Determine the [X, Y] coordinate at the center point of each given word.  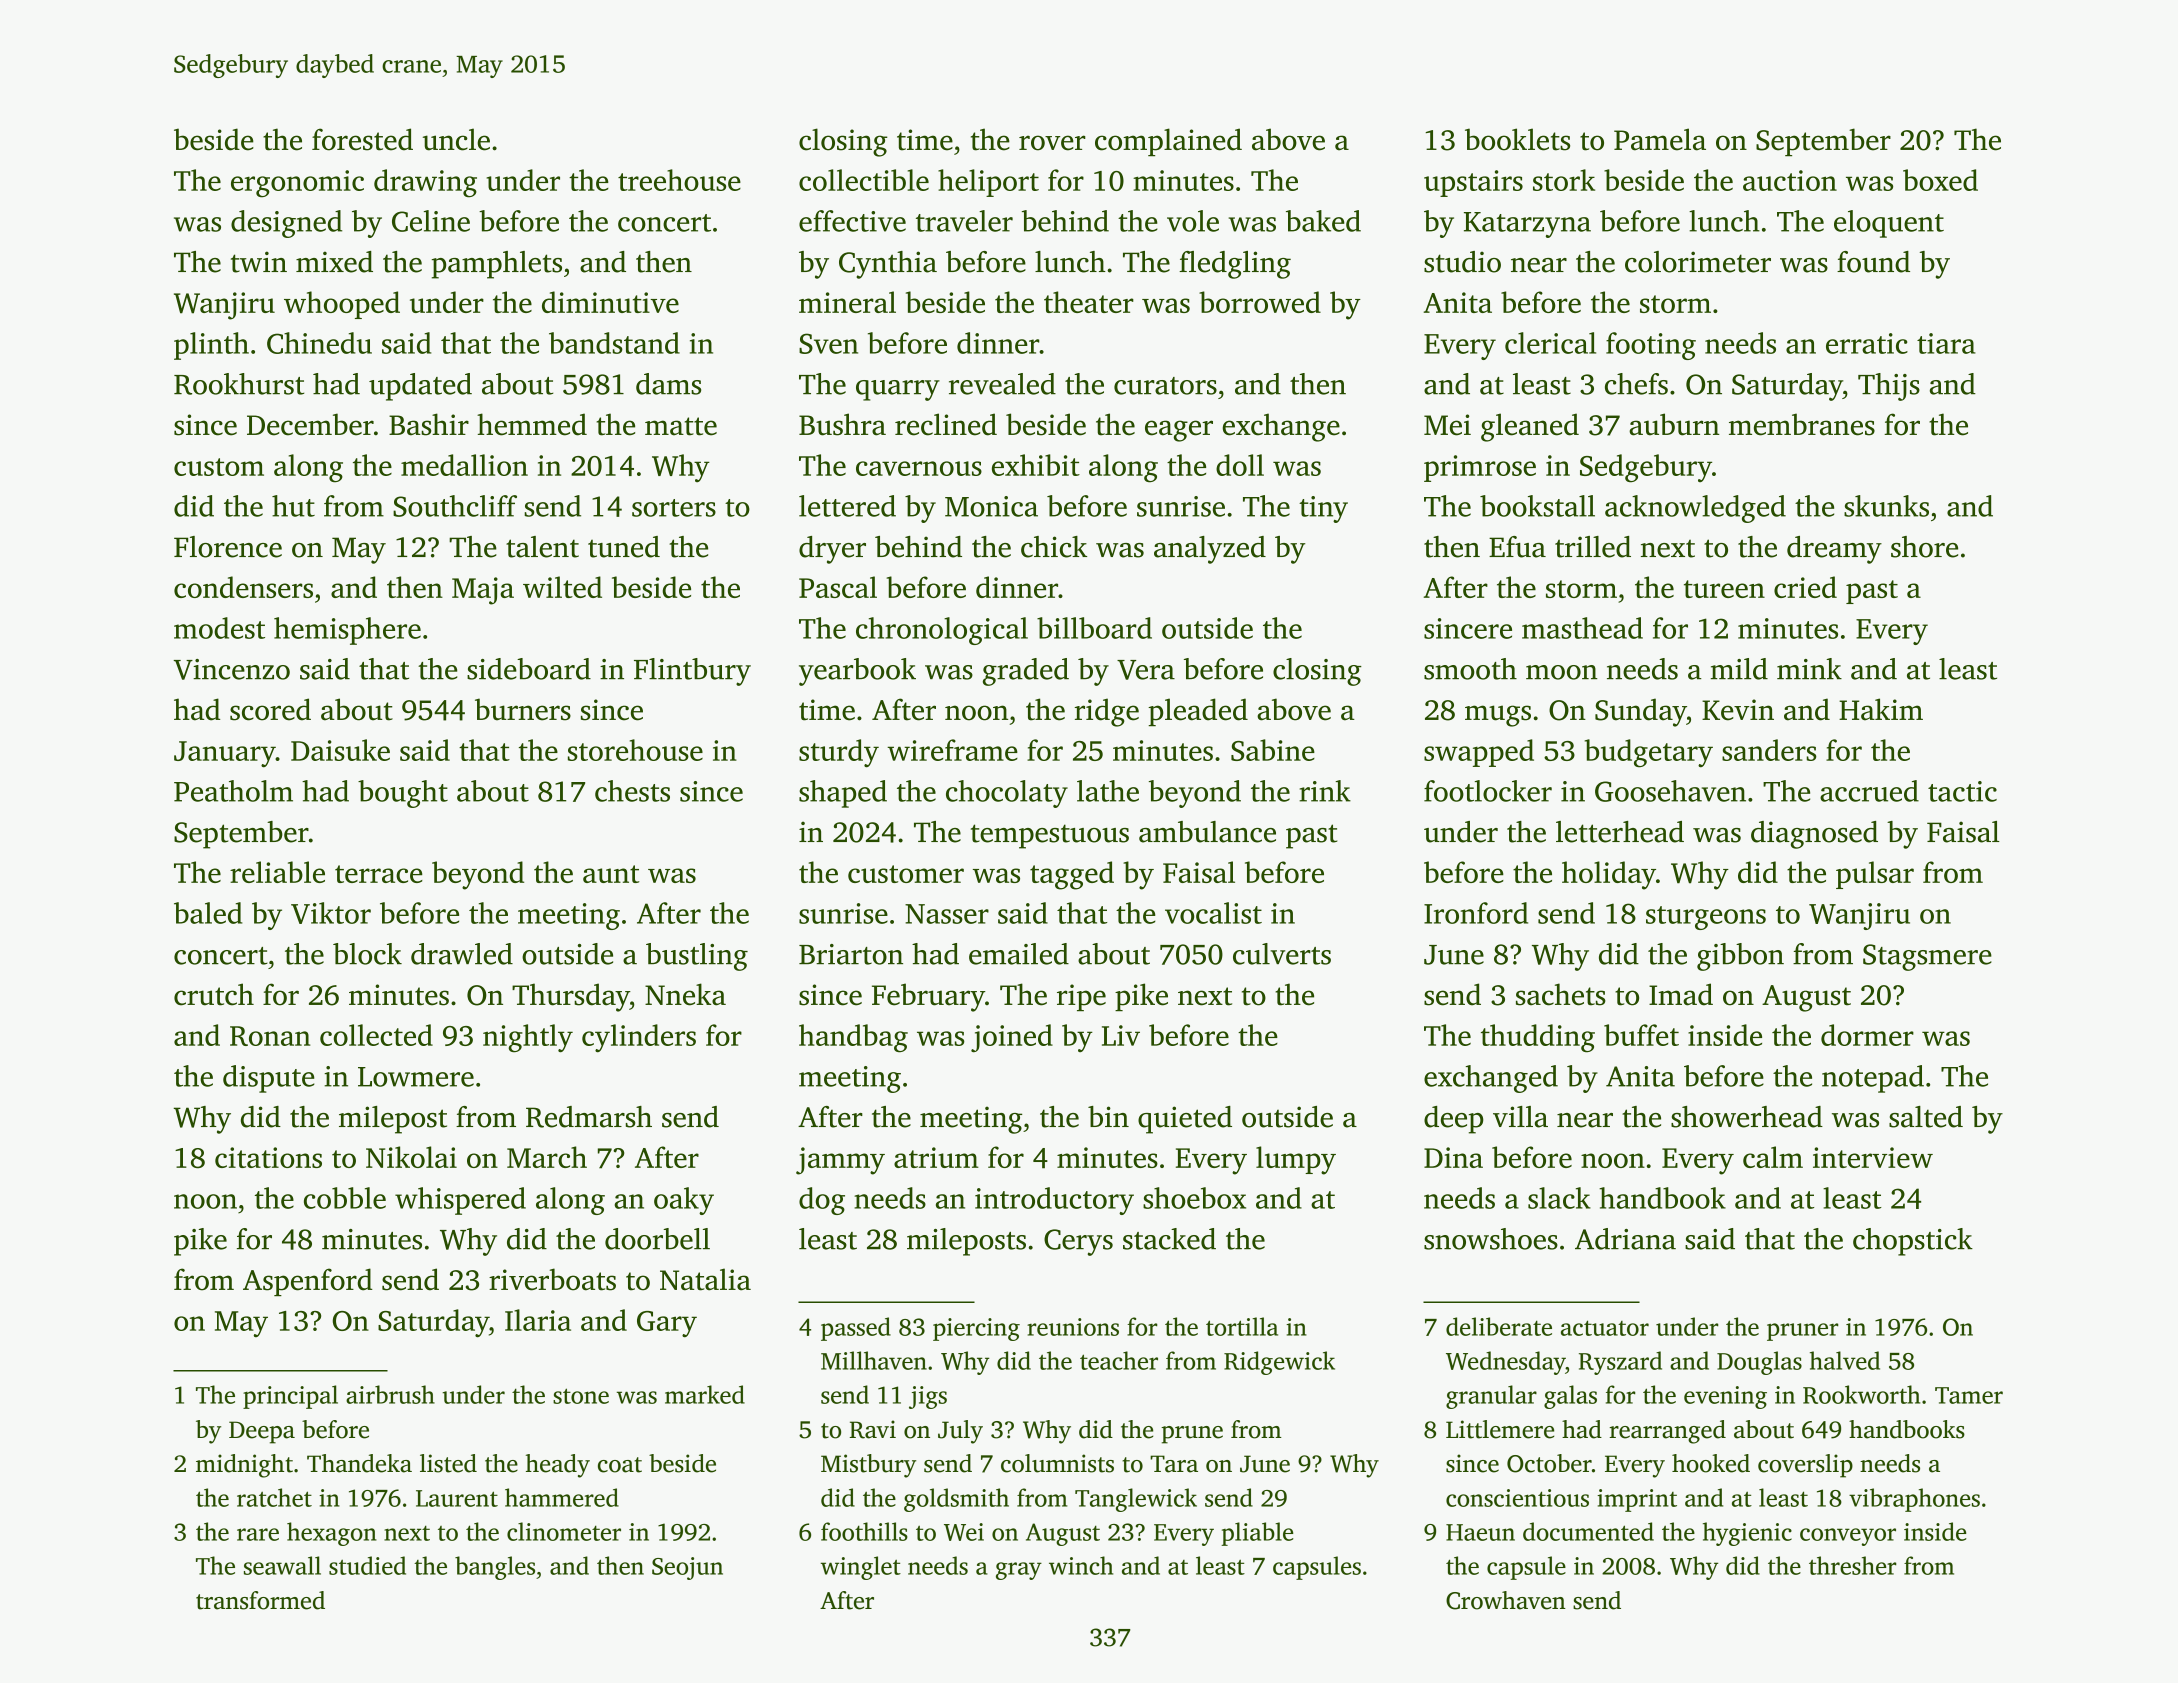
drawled [462, 954]
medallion [464, 465]
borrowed [1260, 302]
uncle [456, 139]
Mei [1447, 425]
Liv [1121, 1035]
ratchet [274, 1497]
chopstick [1913, 1242]
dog [822, 1201]
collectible [864, 180]
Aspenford [308, 1282]
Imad [1681, 994]
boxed [1940, 180]
